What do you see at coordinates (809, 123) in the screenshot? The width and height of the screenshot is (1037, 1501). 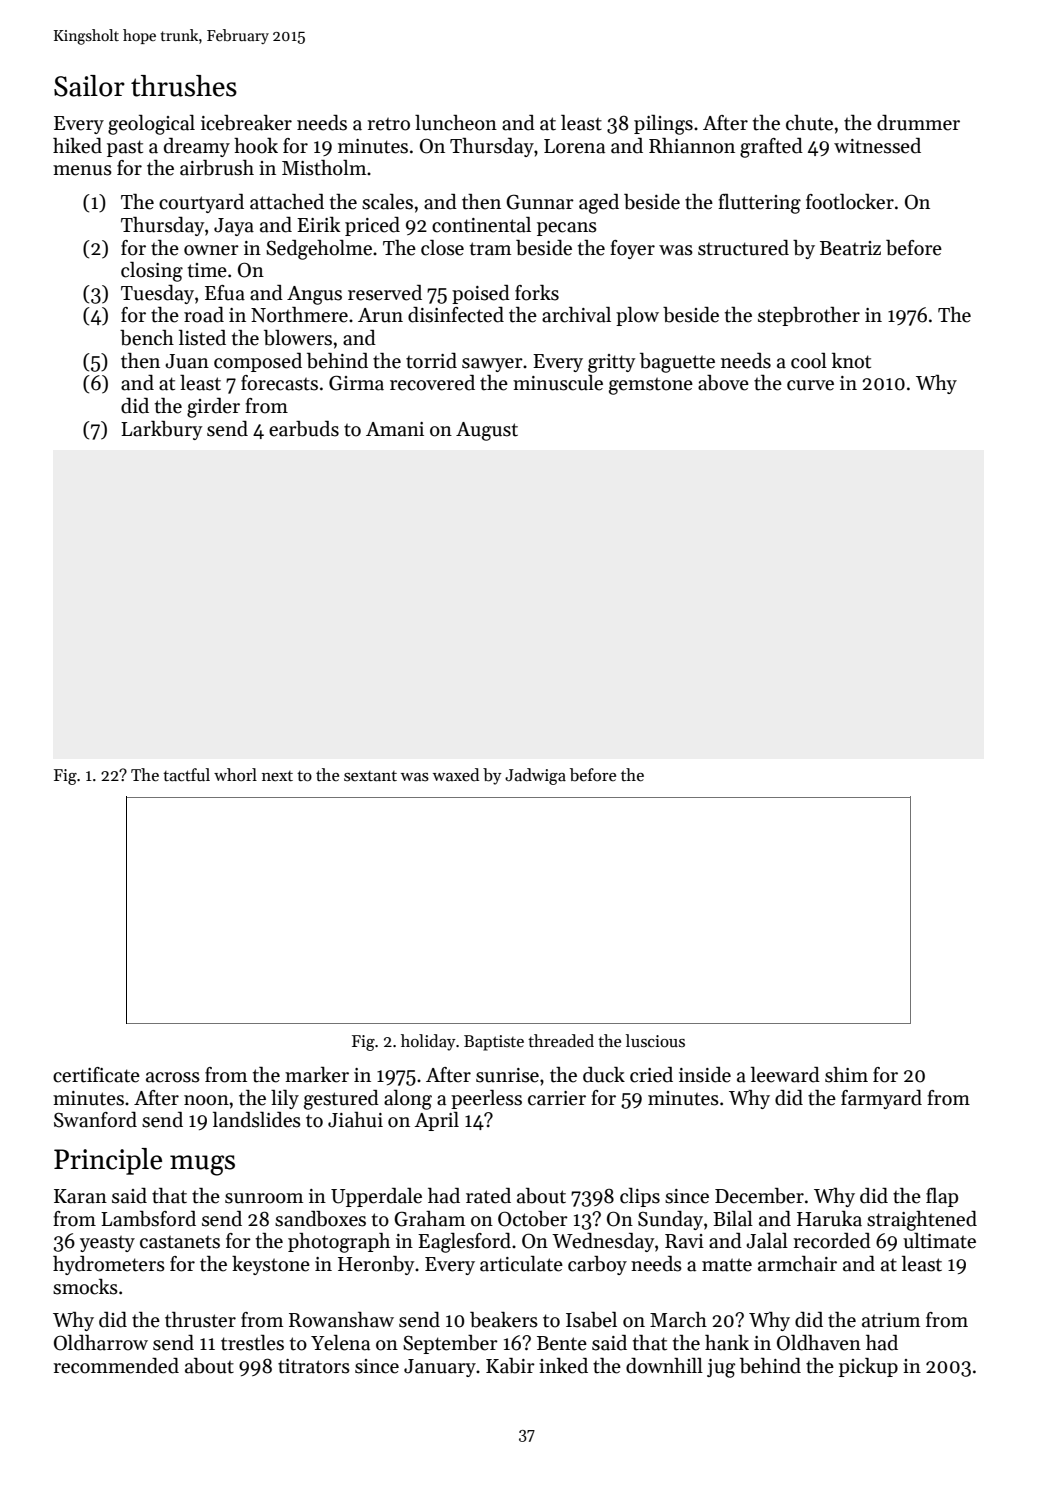 I see `chute` at bounding box center [809, 123].
